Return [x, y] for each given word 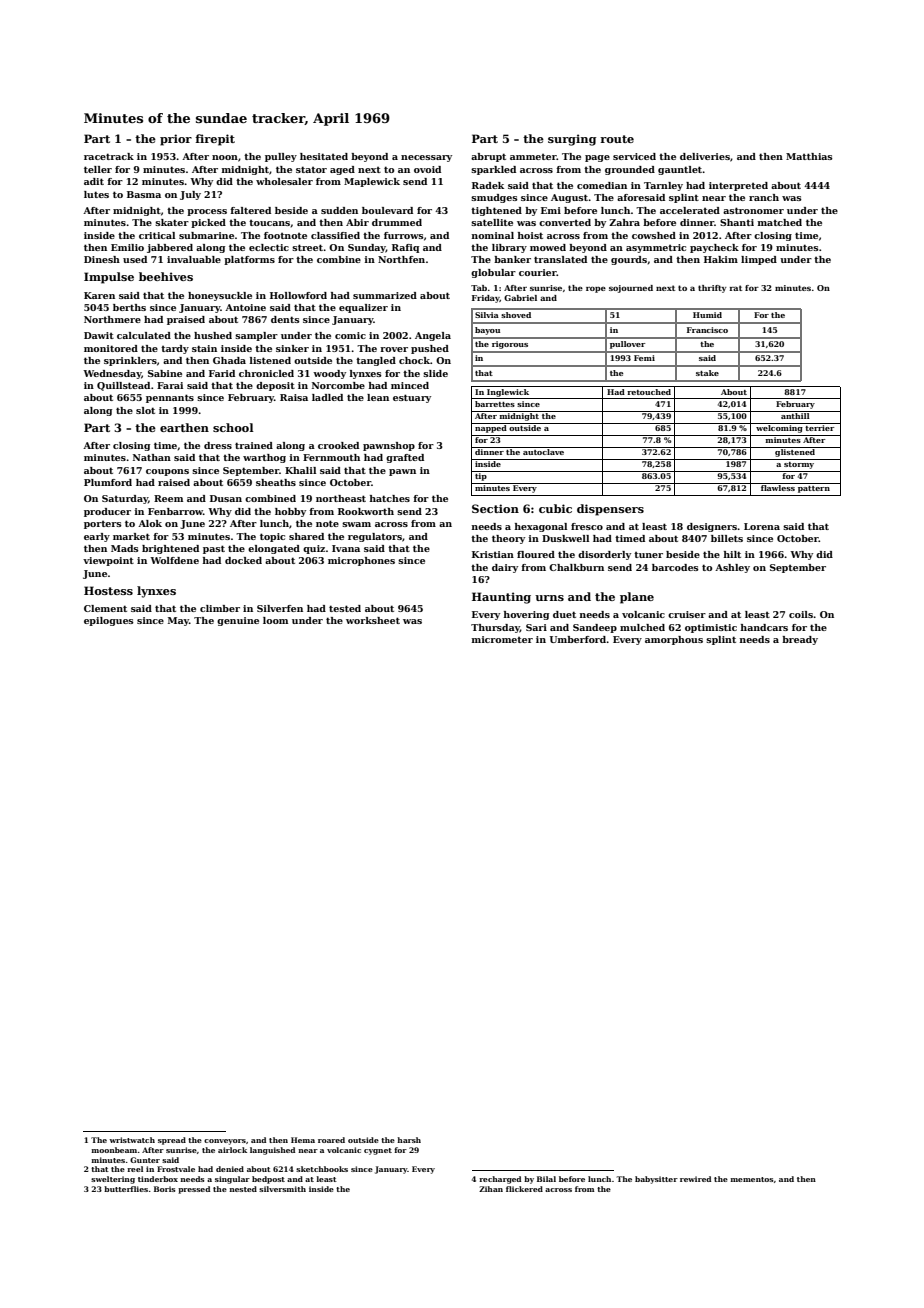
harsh [409, 1140]
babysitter [656, 1180]
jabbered [170, 248]
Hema [303, 1140]
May [178, 621]
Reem [168, 498]
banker [512, 259]
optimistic [711, 628]
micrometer [502, 639]
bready [800, 640]
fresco [587, 526]
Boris [164, 1189]
